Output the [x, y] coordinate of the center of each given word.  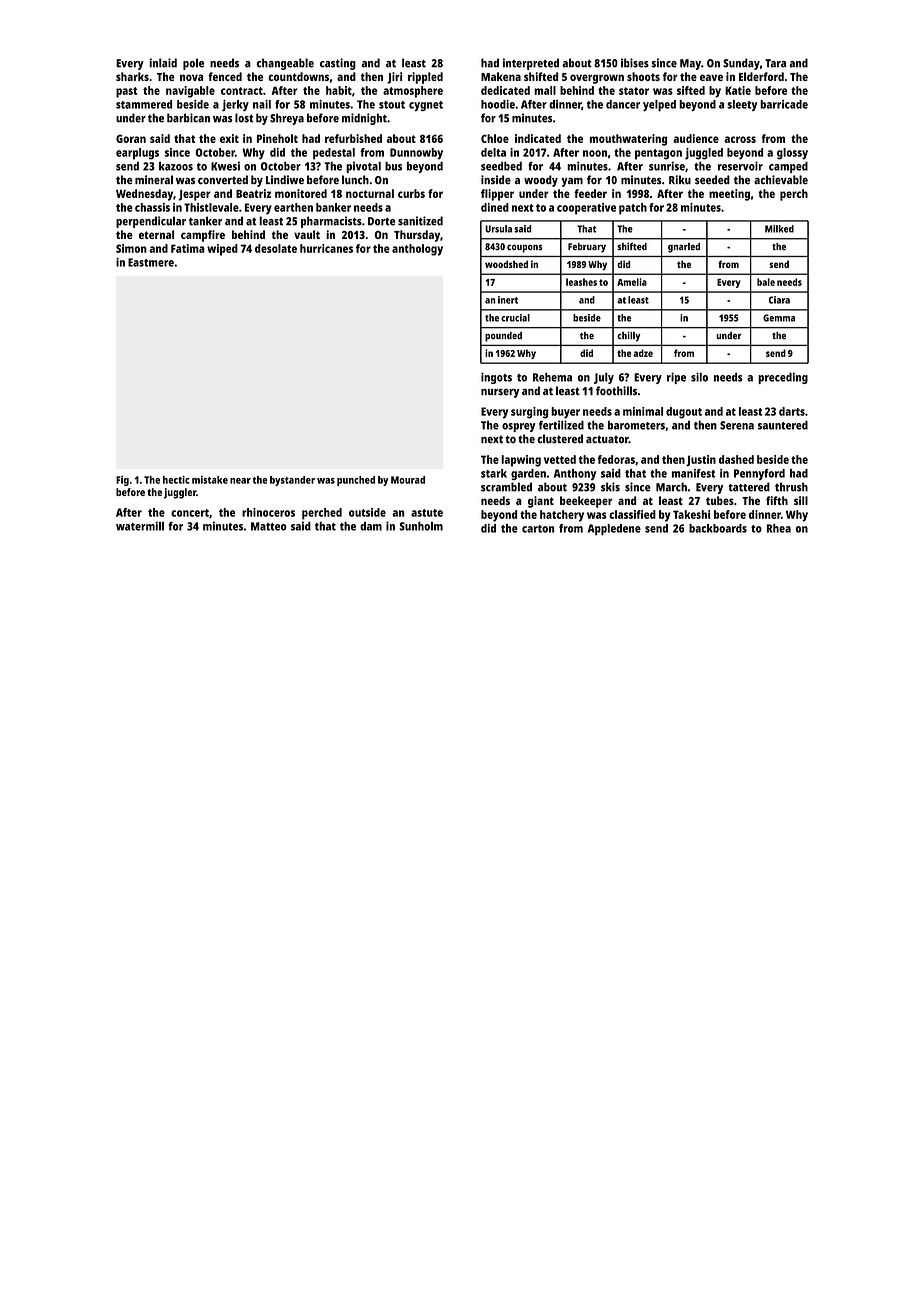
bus [393, 166]
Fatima [188, 248]
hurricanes [326, 248]
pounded [503, 337]
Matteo [269, 526]
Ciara [779, 300]
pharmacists [331, 222]
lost [244, 118]
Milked [779, 229]
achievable [781, 180]
